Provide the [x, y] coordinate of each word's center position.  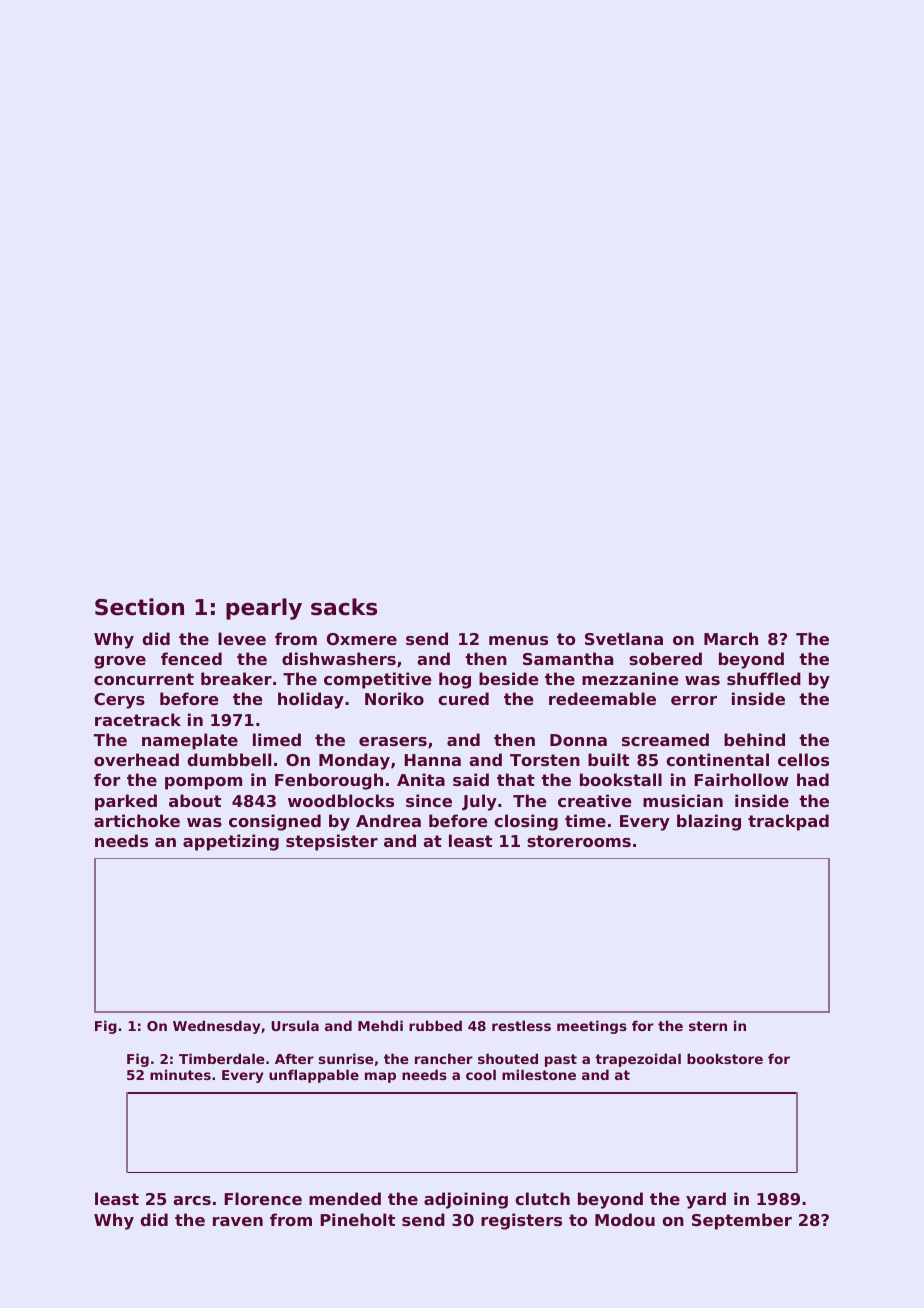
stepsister [332, 842]
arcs [192, 1200]
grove [120, 662]
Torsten [545, 760]
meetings [592, 1027]
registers [521, 1221]
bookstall [621, 779]
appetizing [231, 842]
